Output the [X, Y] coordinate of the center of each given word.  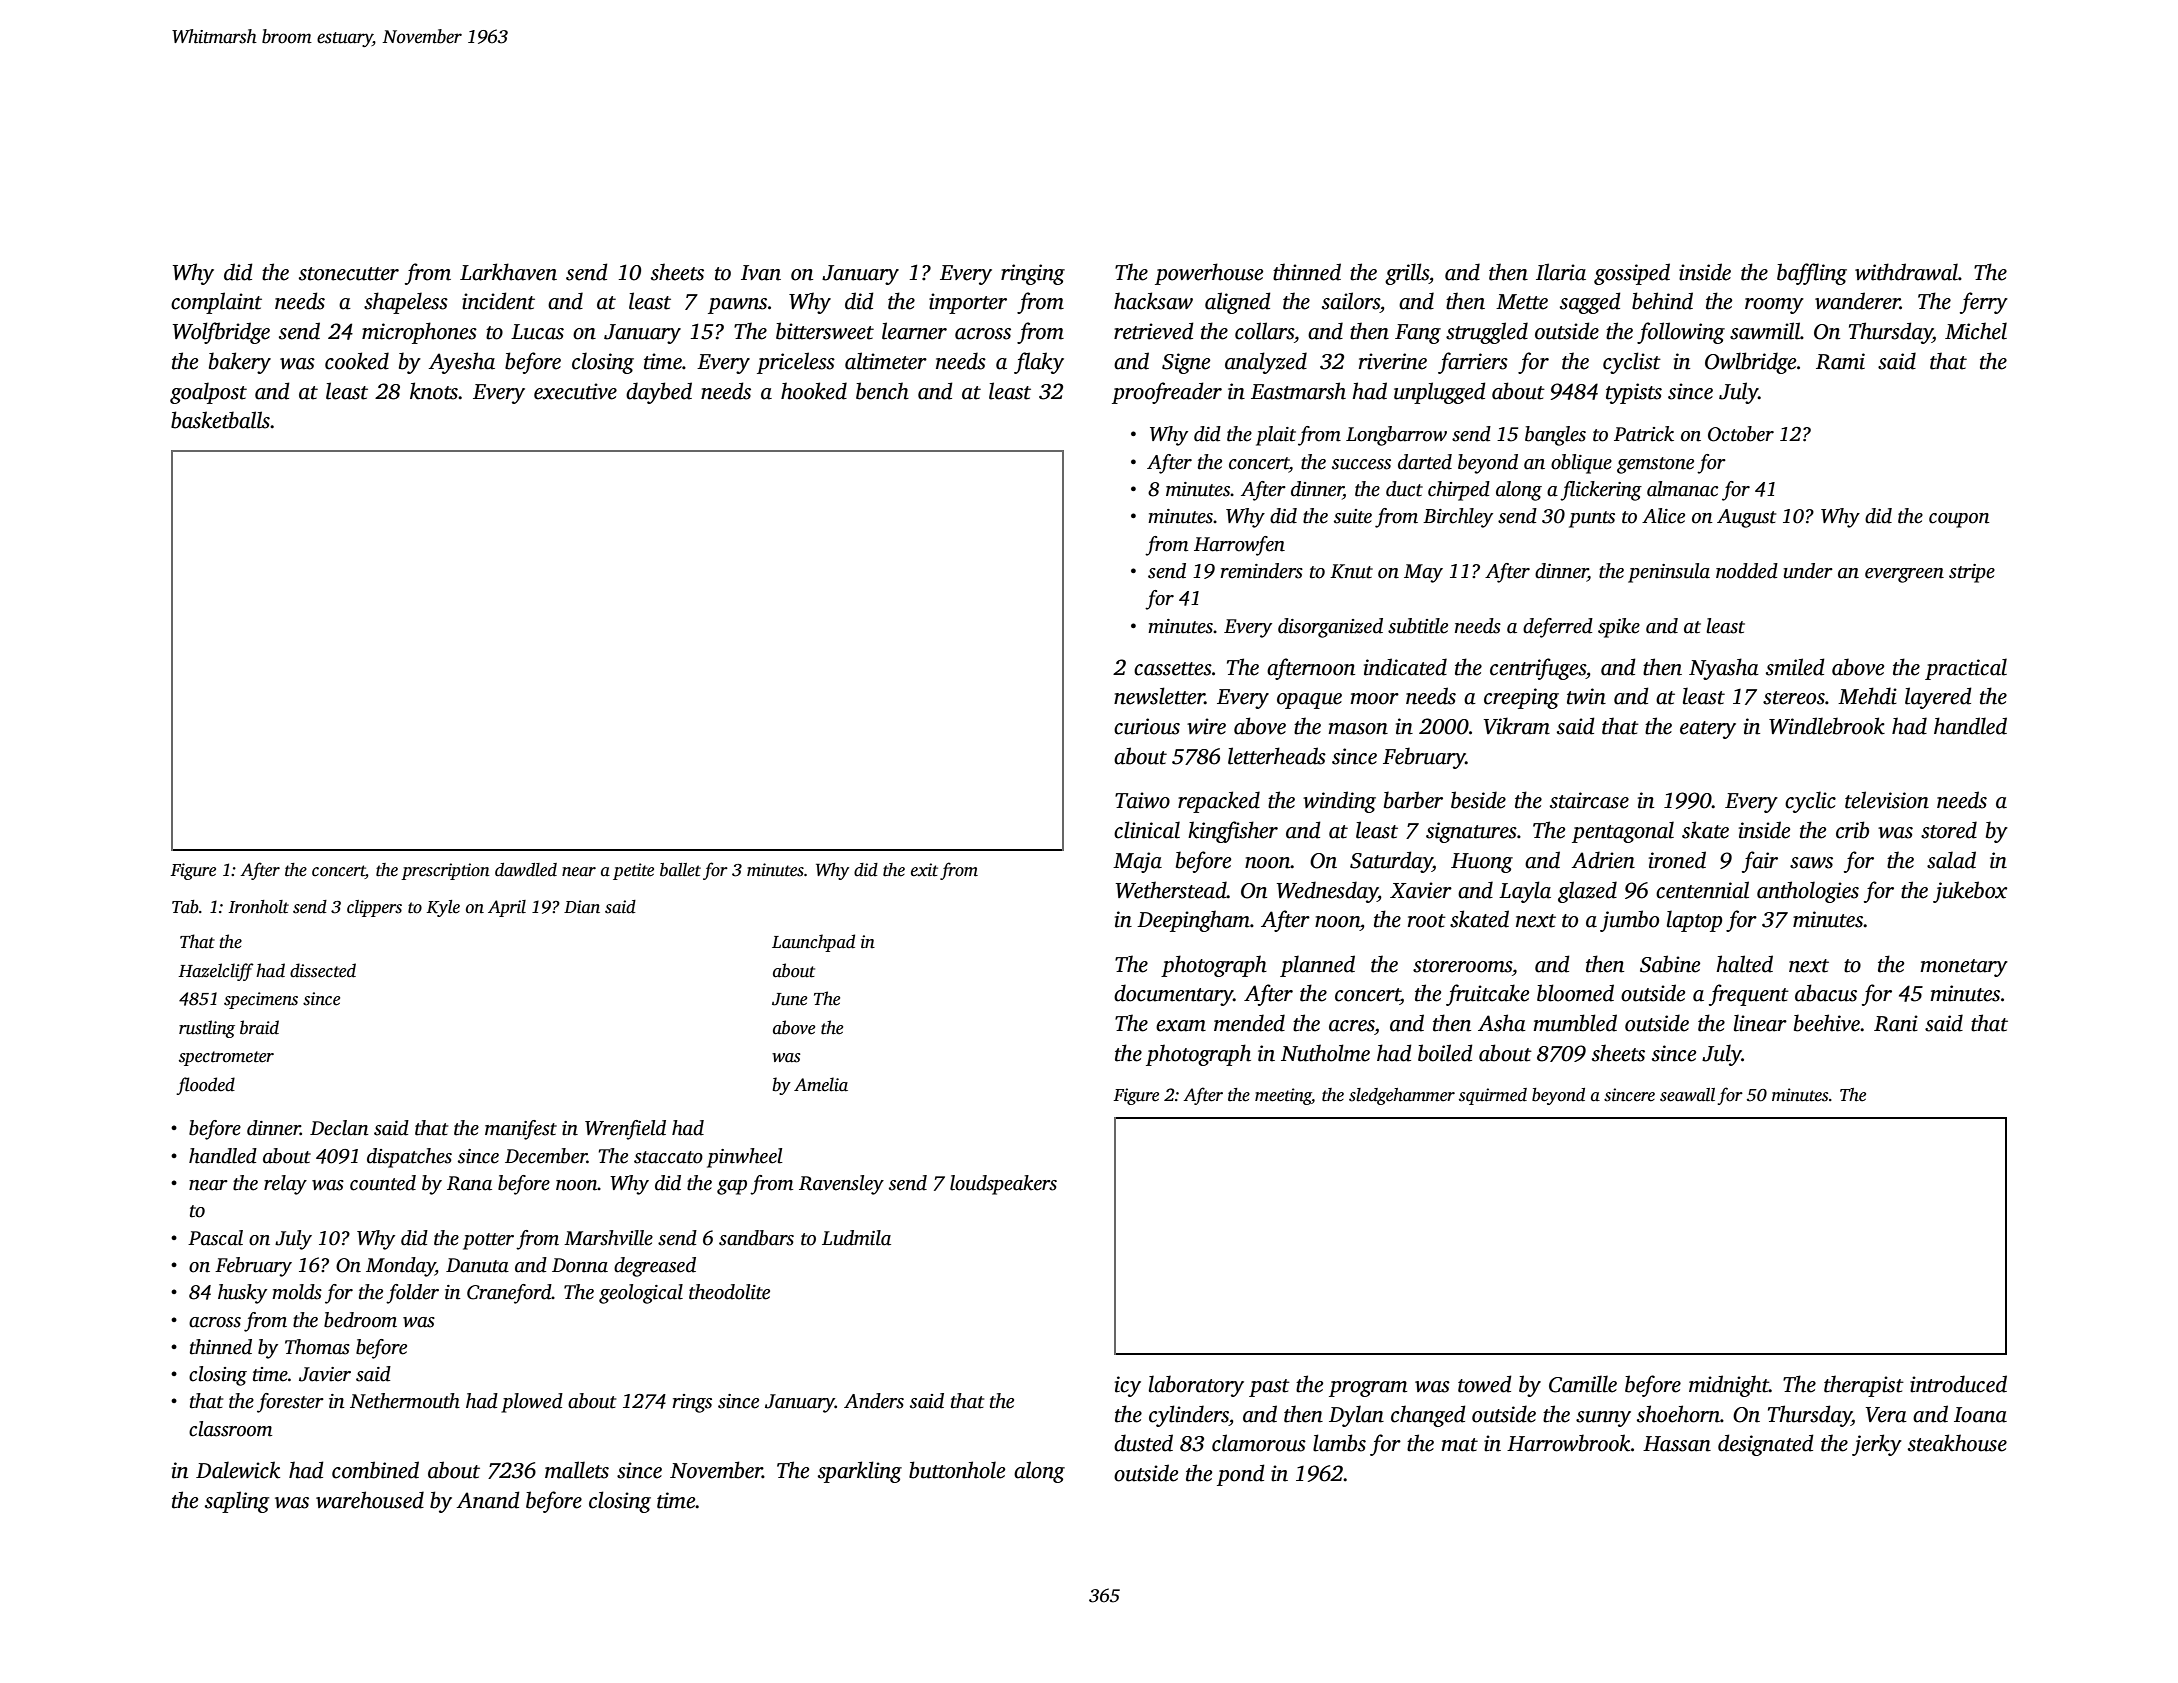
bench [882, 391]
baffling [1812, 274]
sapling [237, 1502]
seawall [1687, 1095]
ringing [1033, 274]
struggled [1487, 333]
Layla [1525, 892]
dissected [323, 970]
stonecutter [349, 274]
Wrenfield [625, 1130]
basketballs [220, 420]
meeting [1283, 1096]
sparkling [860, 1472]
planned [1317, 966]
